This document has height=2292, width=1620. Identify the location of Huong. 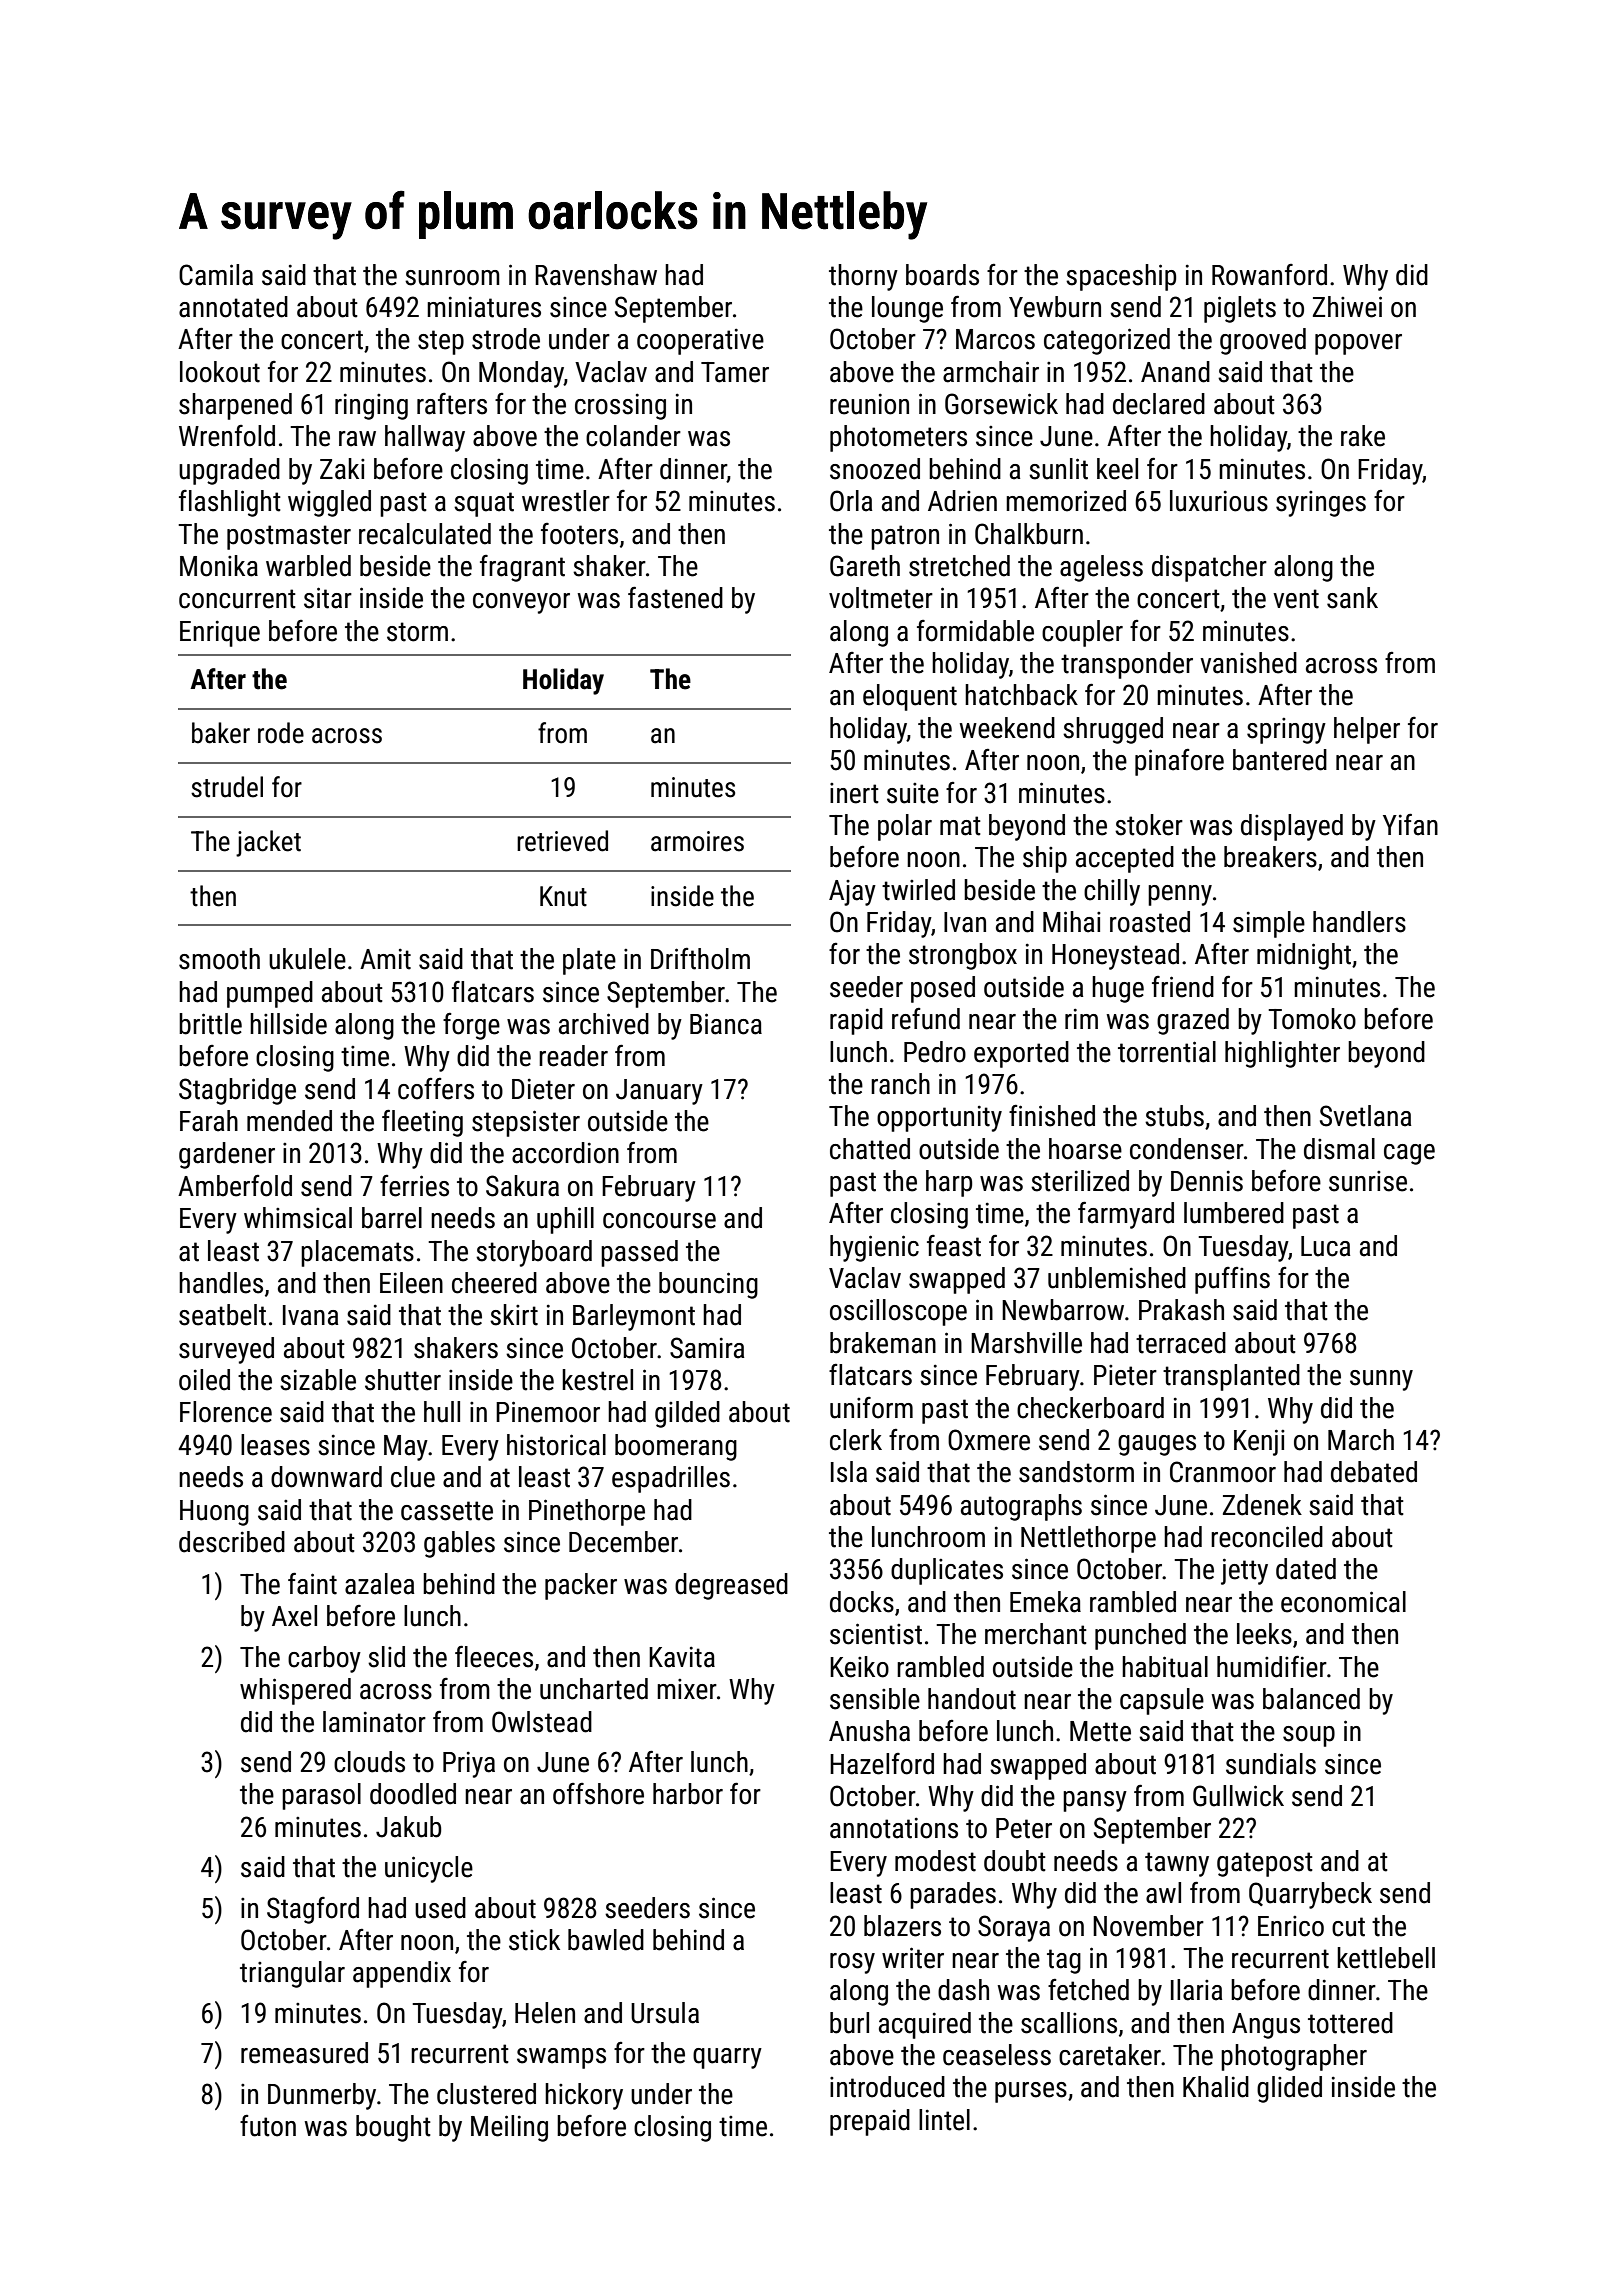
(214, 1513).
